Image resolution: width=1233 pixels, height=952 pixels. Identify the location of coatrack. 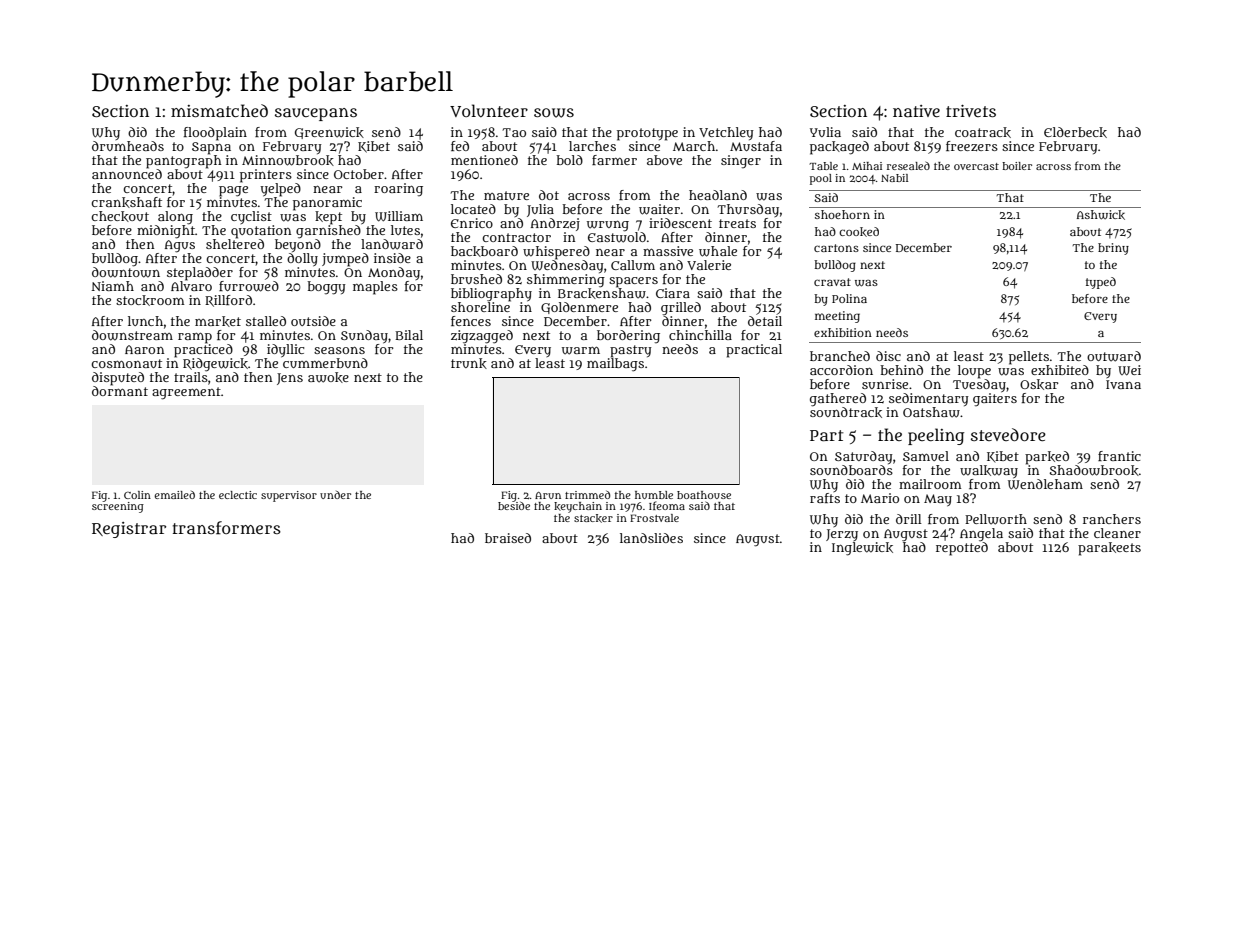
(983, 132).
